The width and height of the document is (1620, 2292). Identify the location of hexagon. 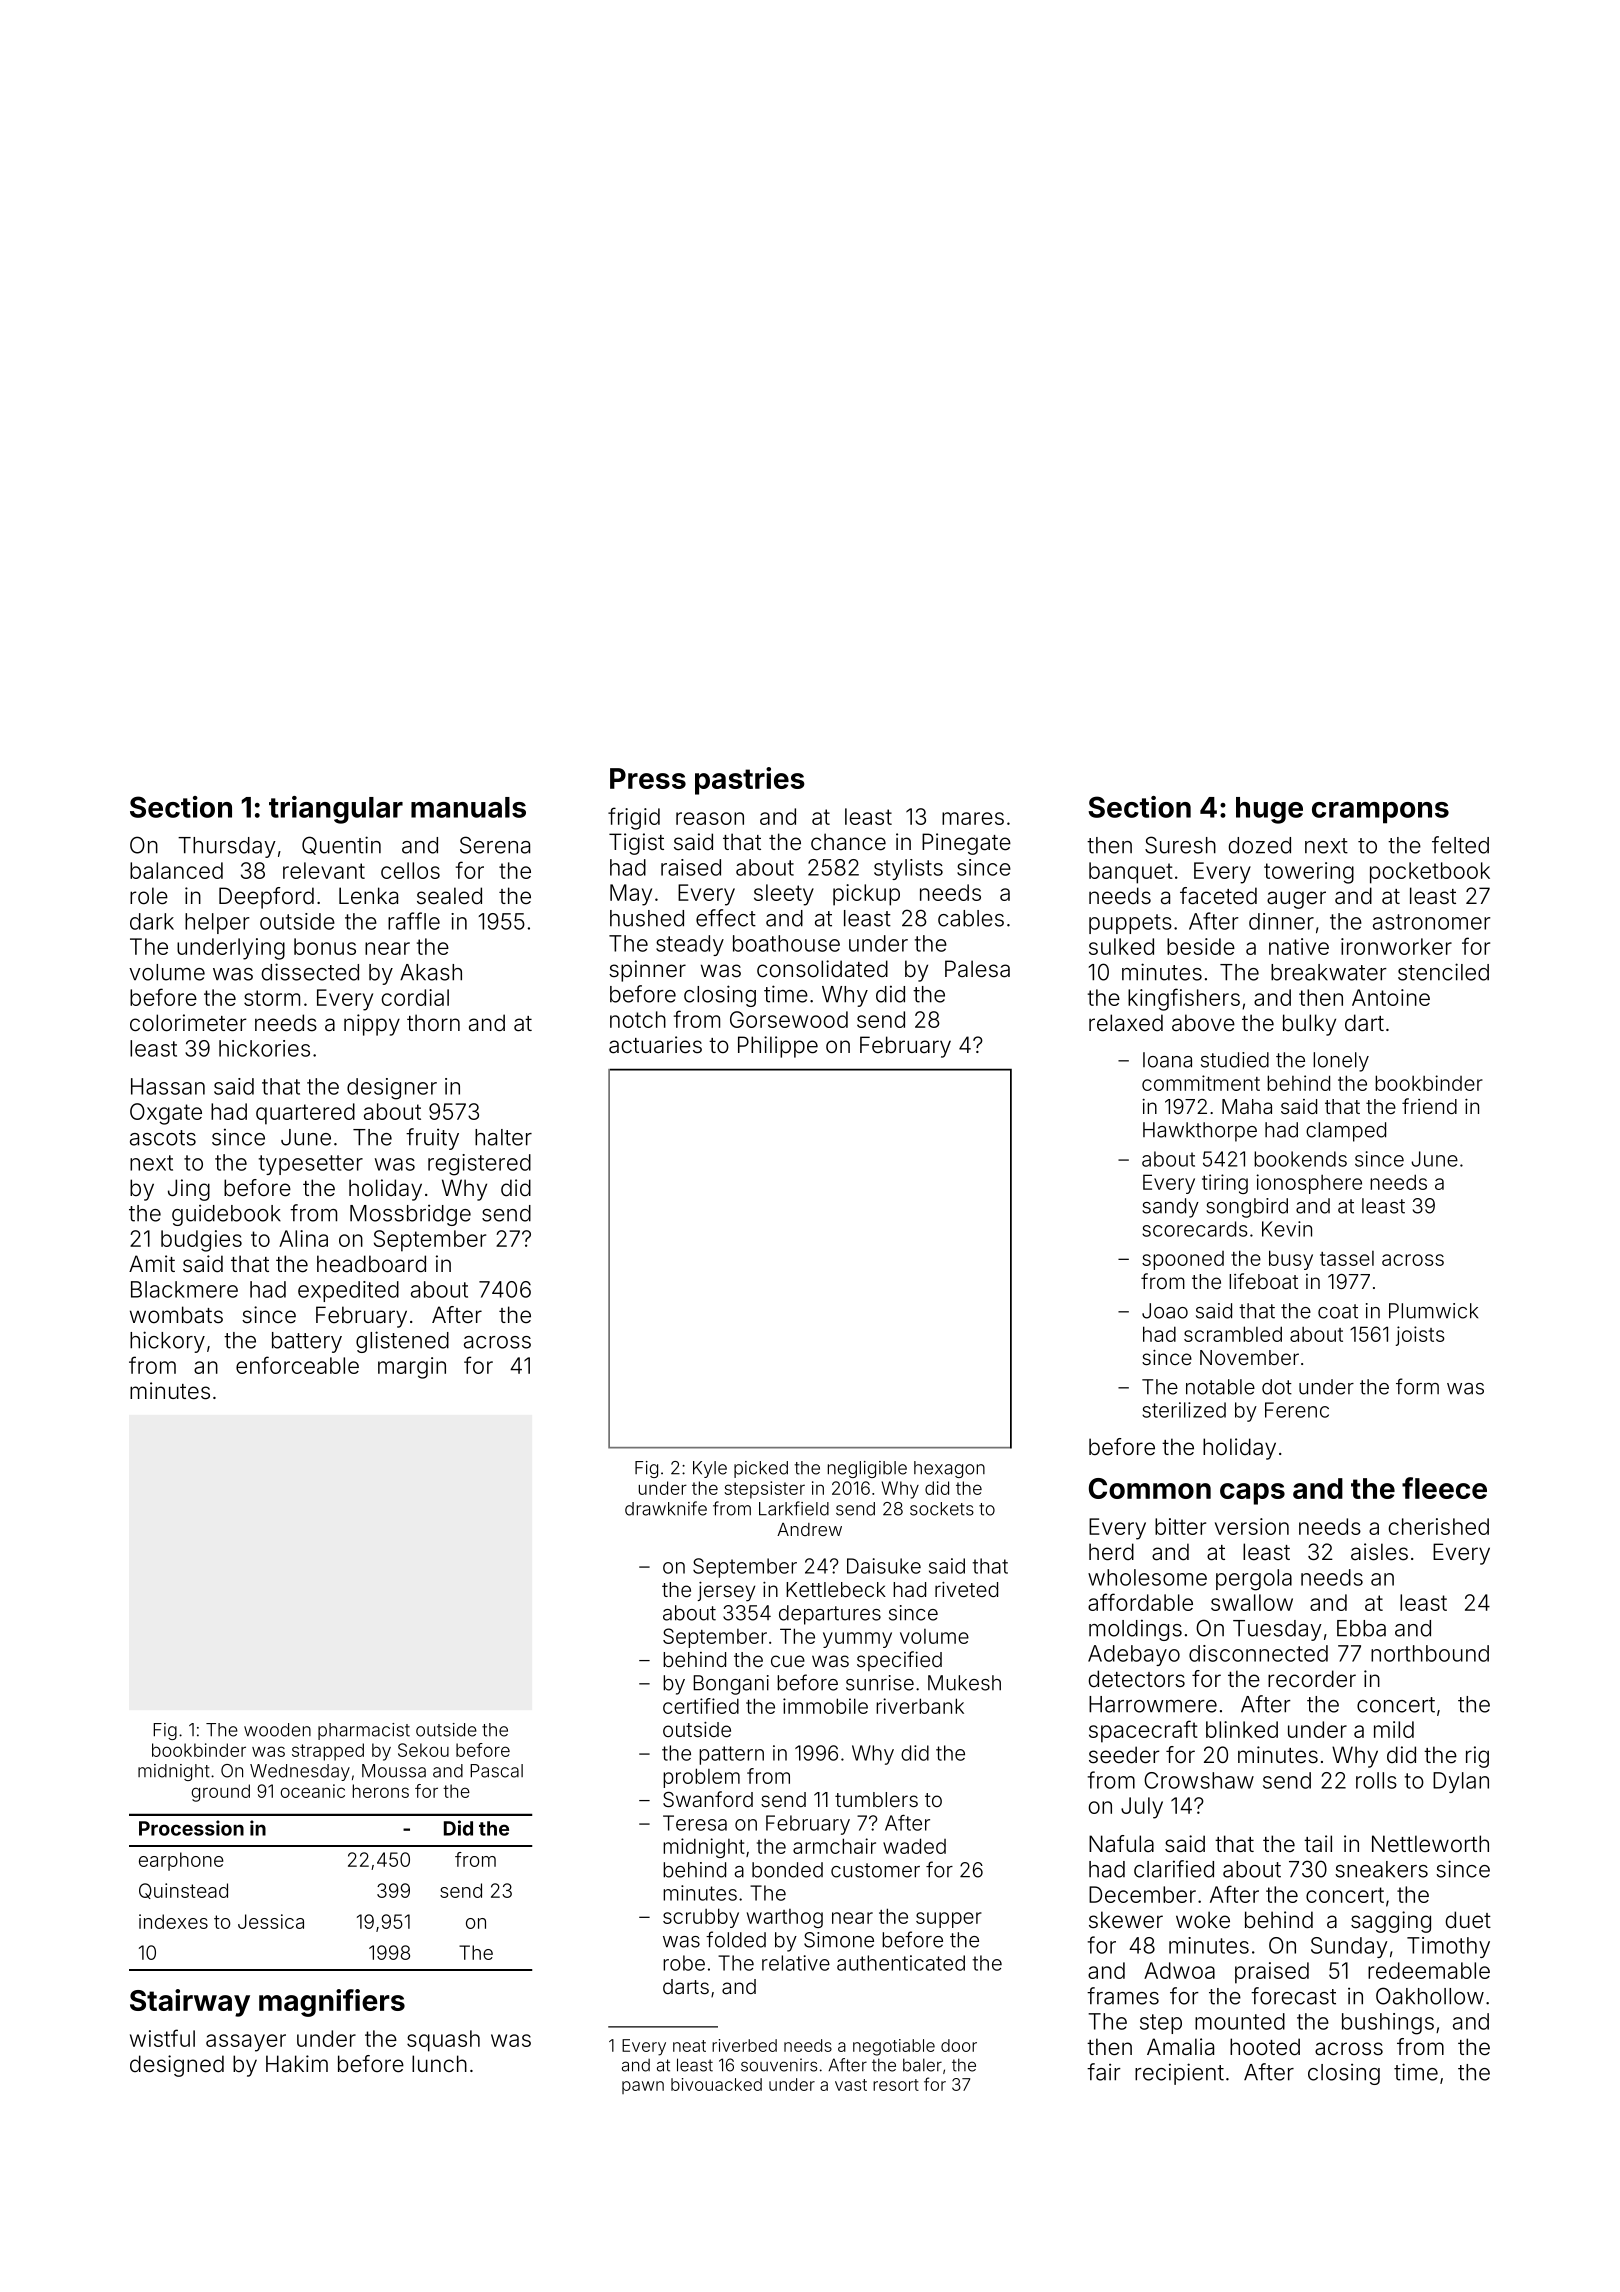
(949, 1469).
